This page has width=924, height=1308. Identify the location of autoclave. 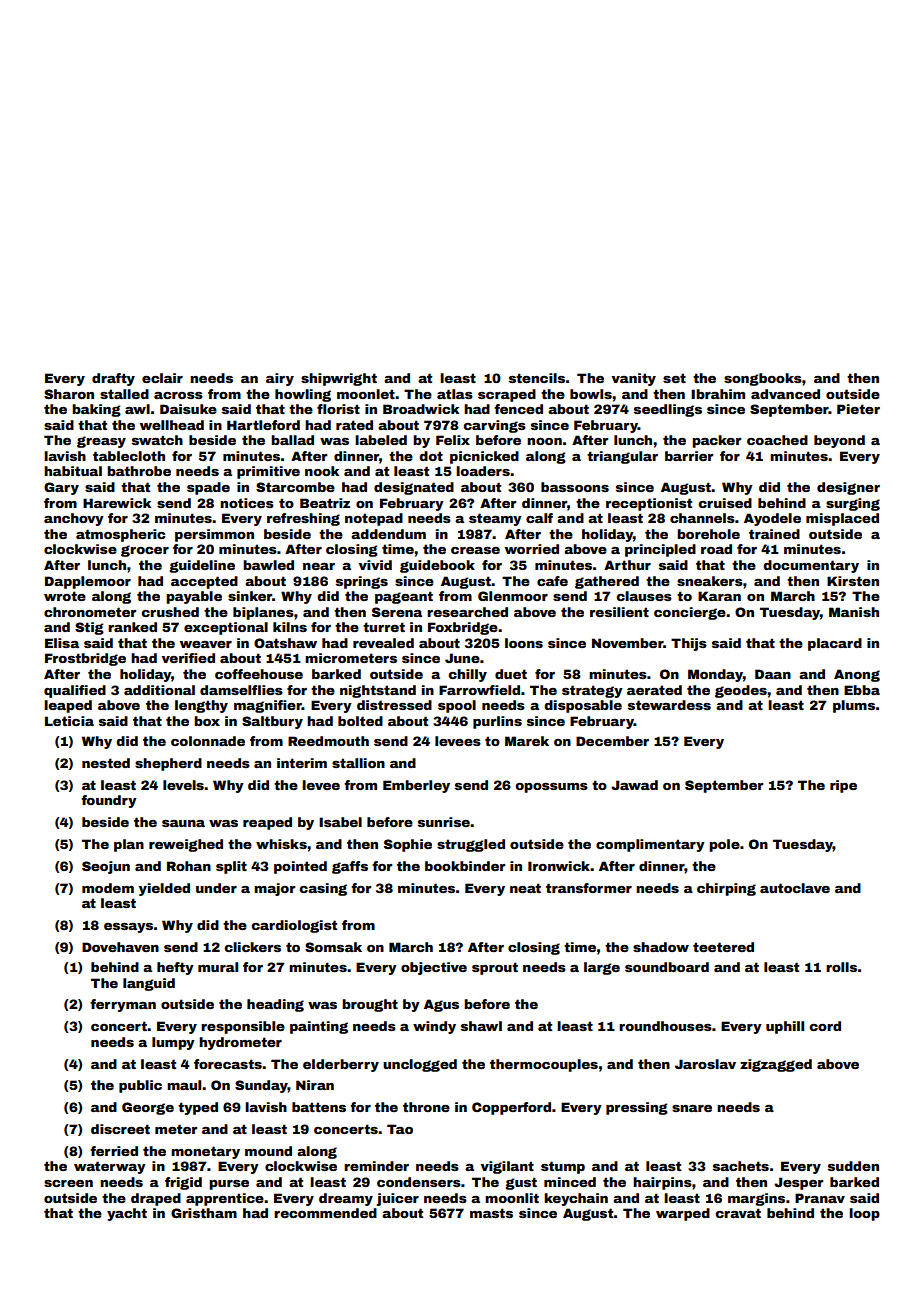
(795, 888).
